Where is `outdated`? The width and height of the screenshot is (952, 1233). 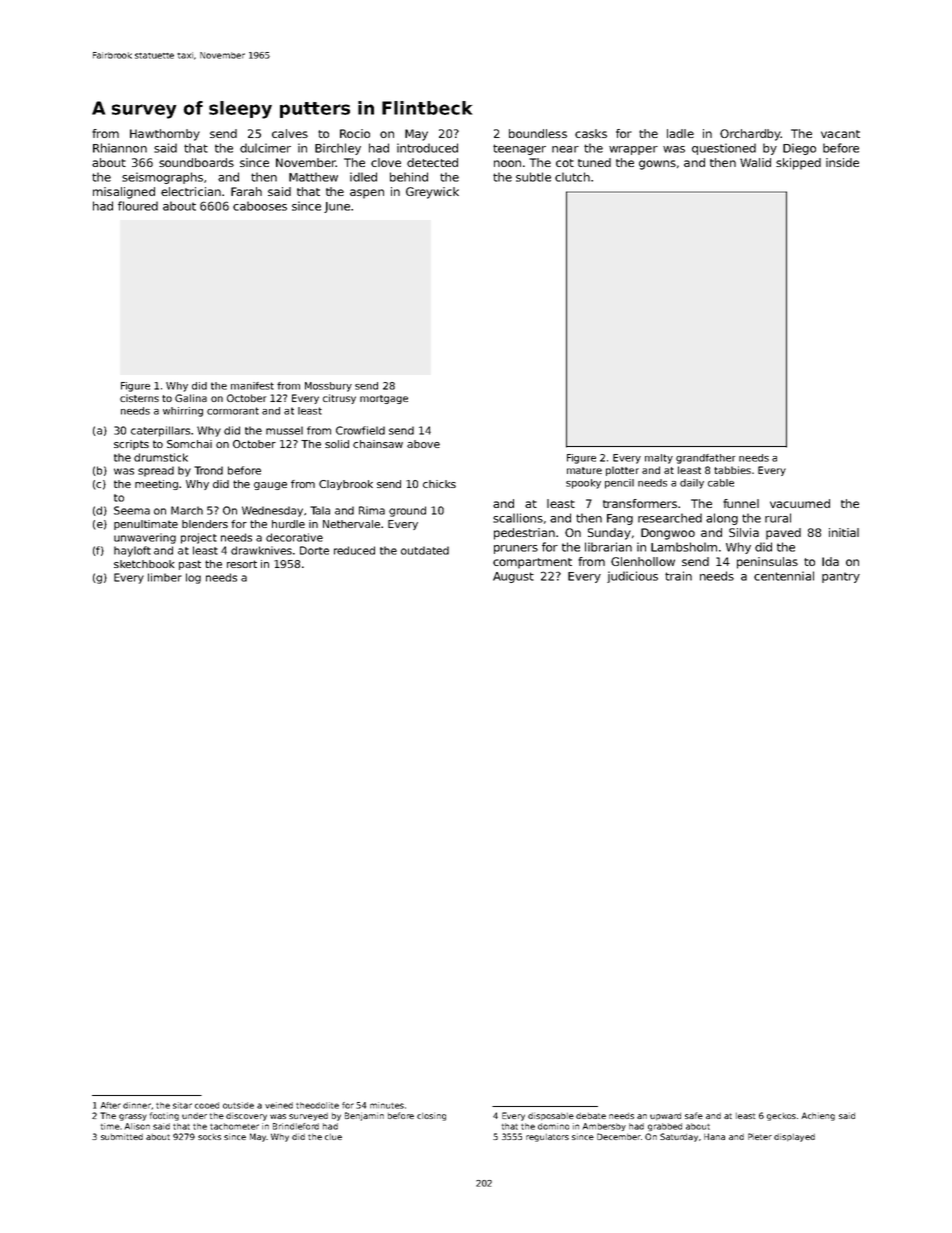
outdated is located at coordinates (425, 550).
